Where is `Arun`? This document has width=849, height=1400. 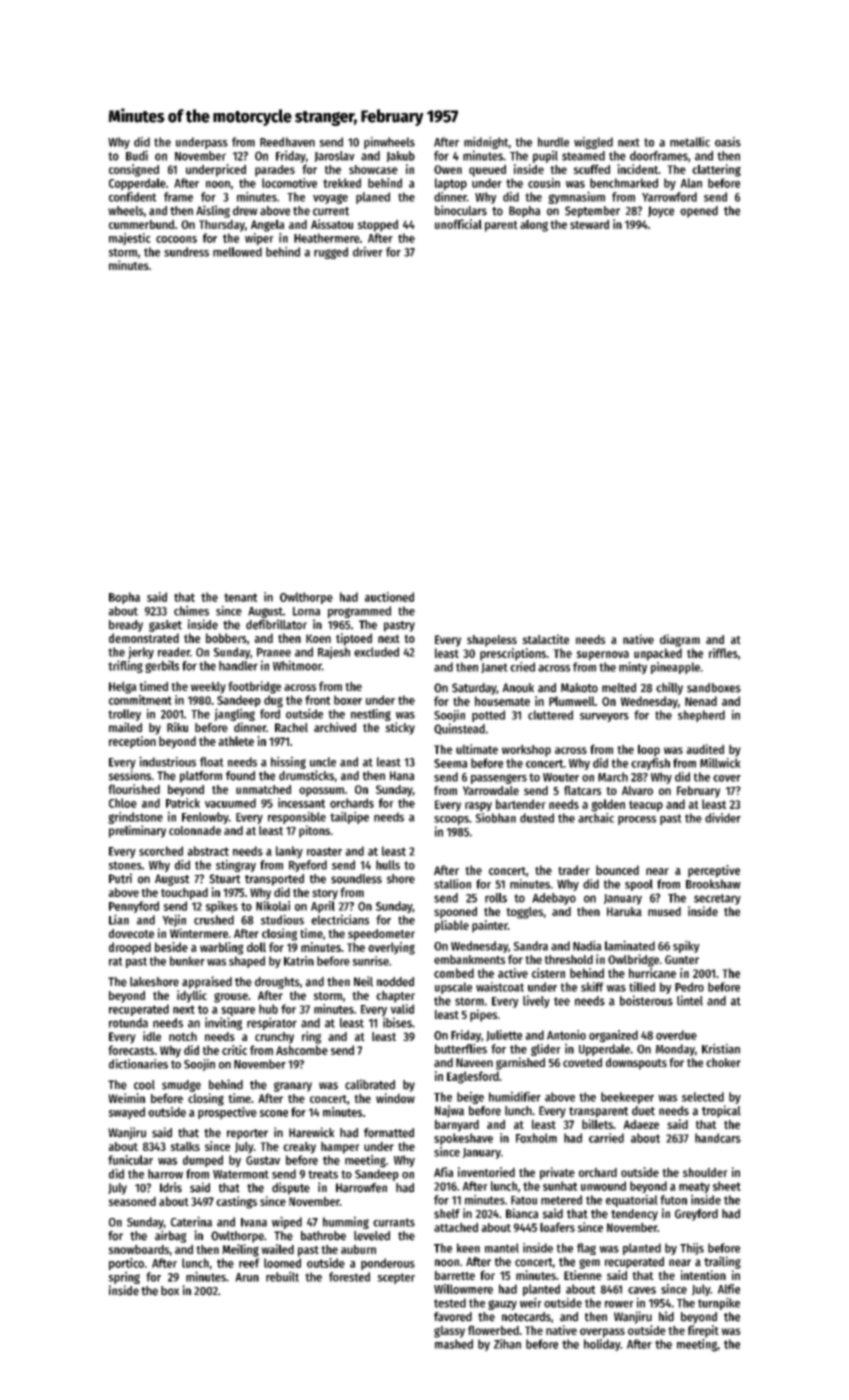 Arun is located at coordinates (247, 1277).
